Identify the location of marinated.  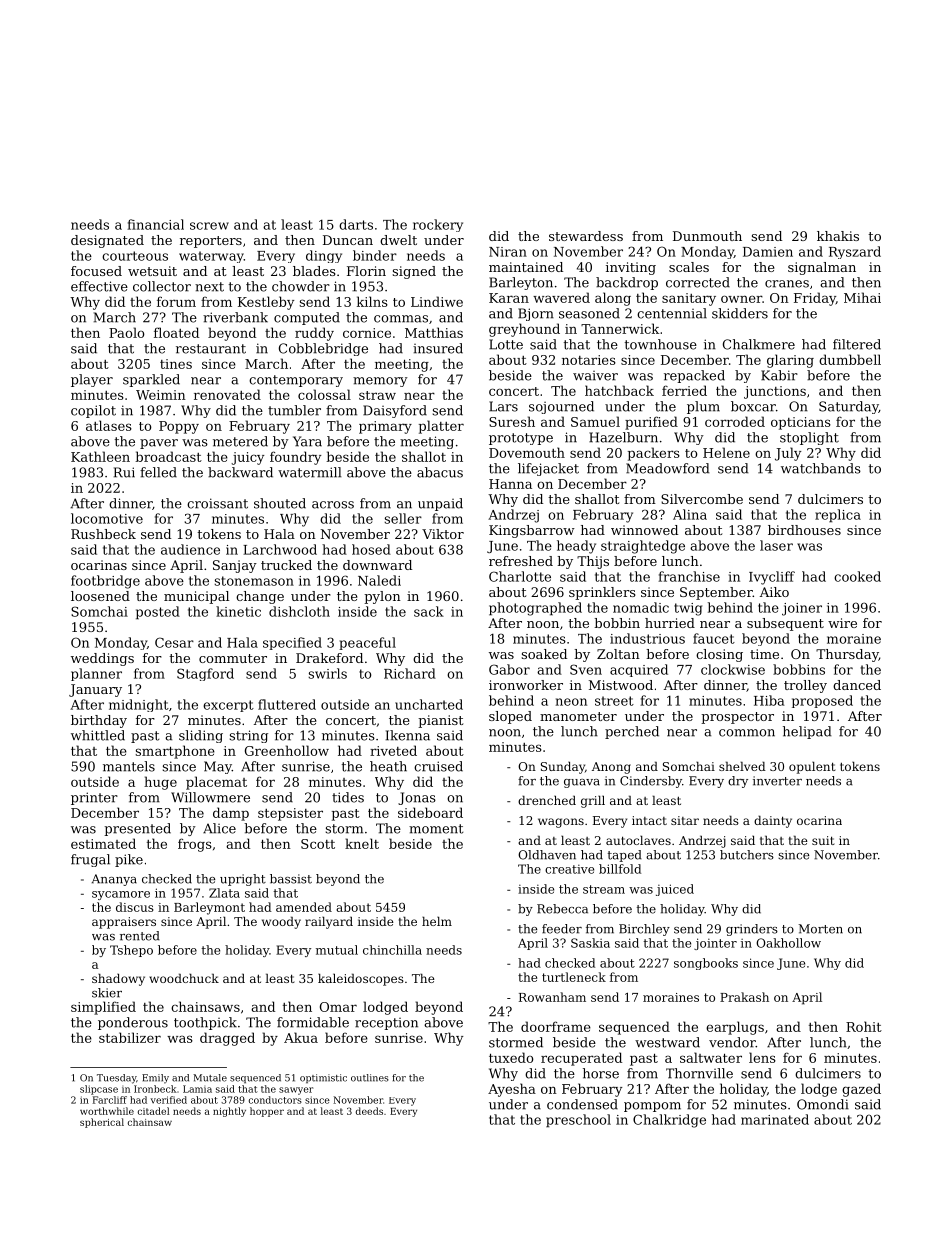
(775, 1119).
